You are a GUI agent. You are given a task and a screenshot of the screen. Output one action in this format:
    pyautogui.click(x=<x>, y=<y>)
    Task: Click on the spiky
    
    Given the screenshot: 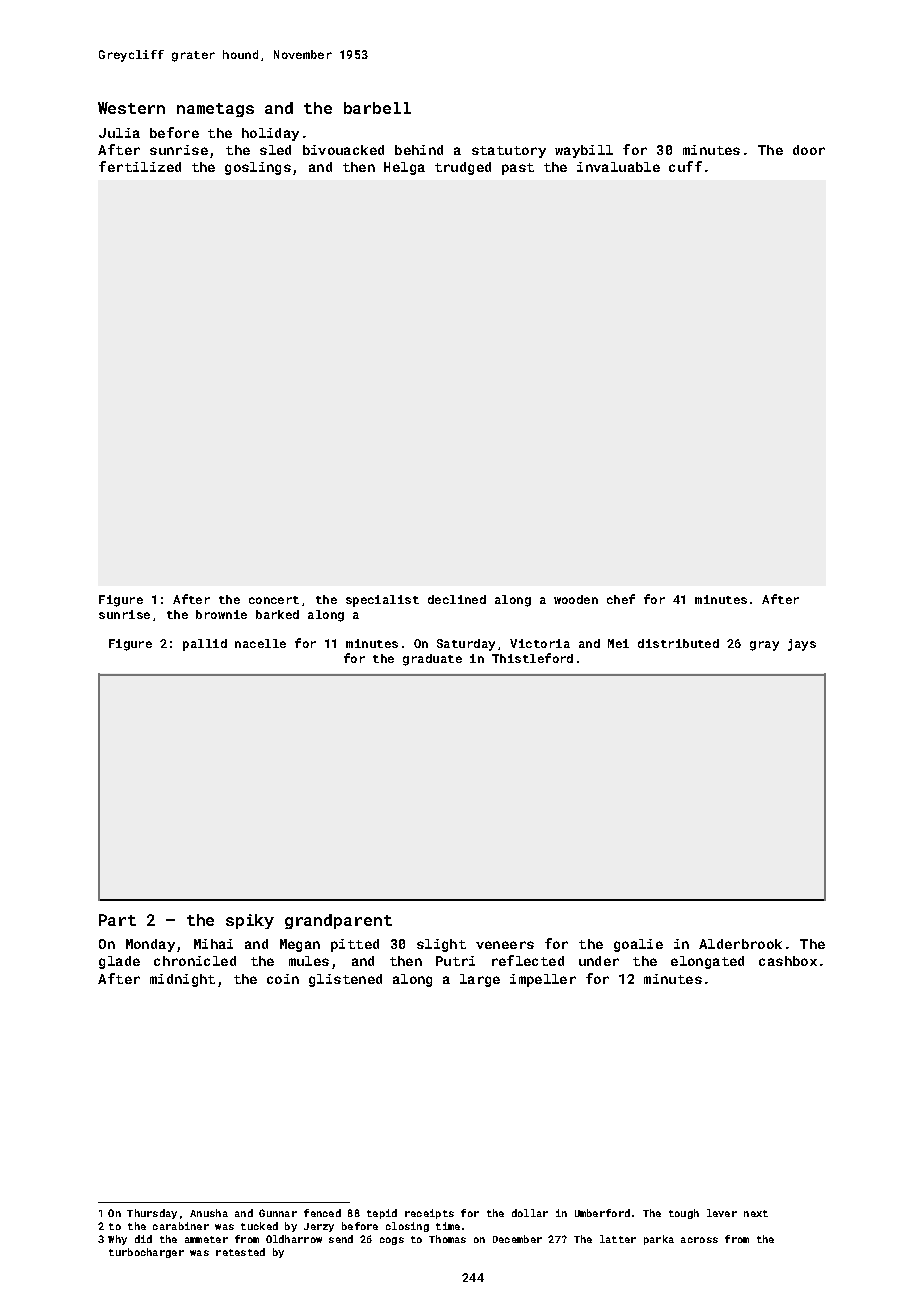 What is the action you would take?
    pyautogui.click(x=250, y=921)
